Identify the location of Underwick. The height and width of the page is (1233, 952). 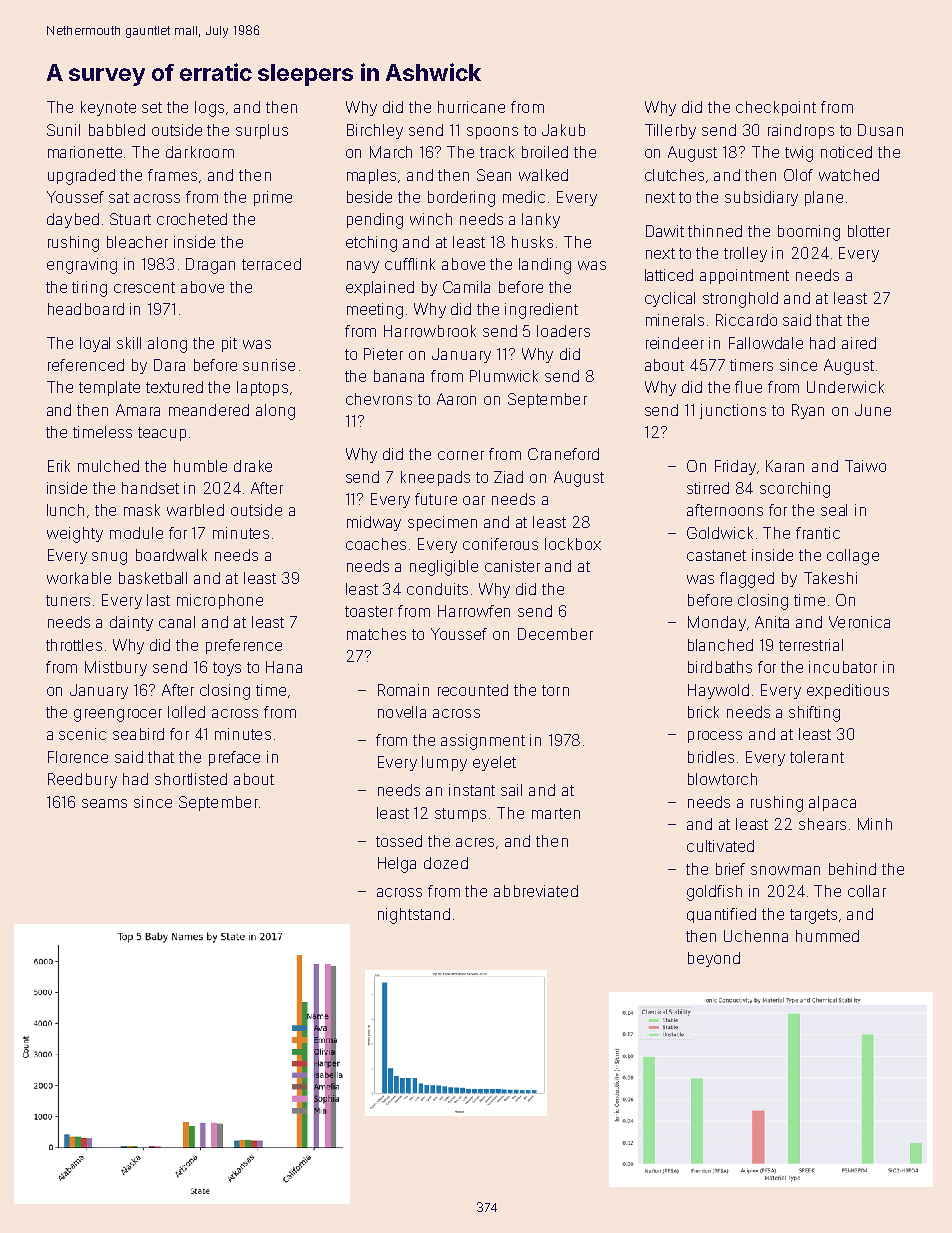
(845, 387).
